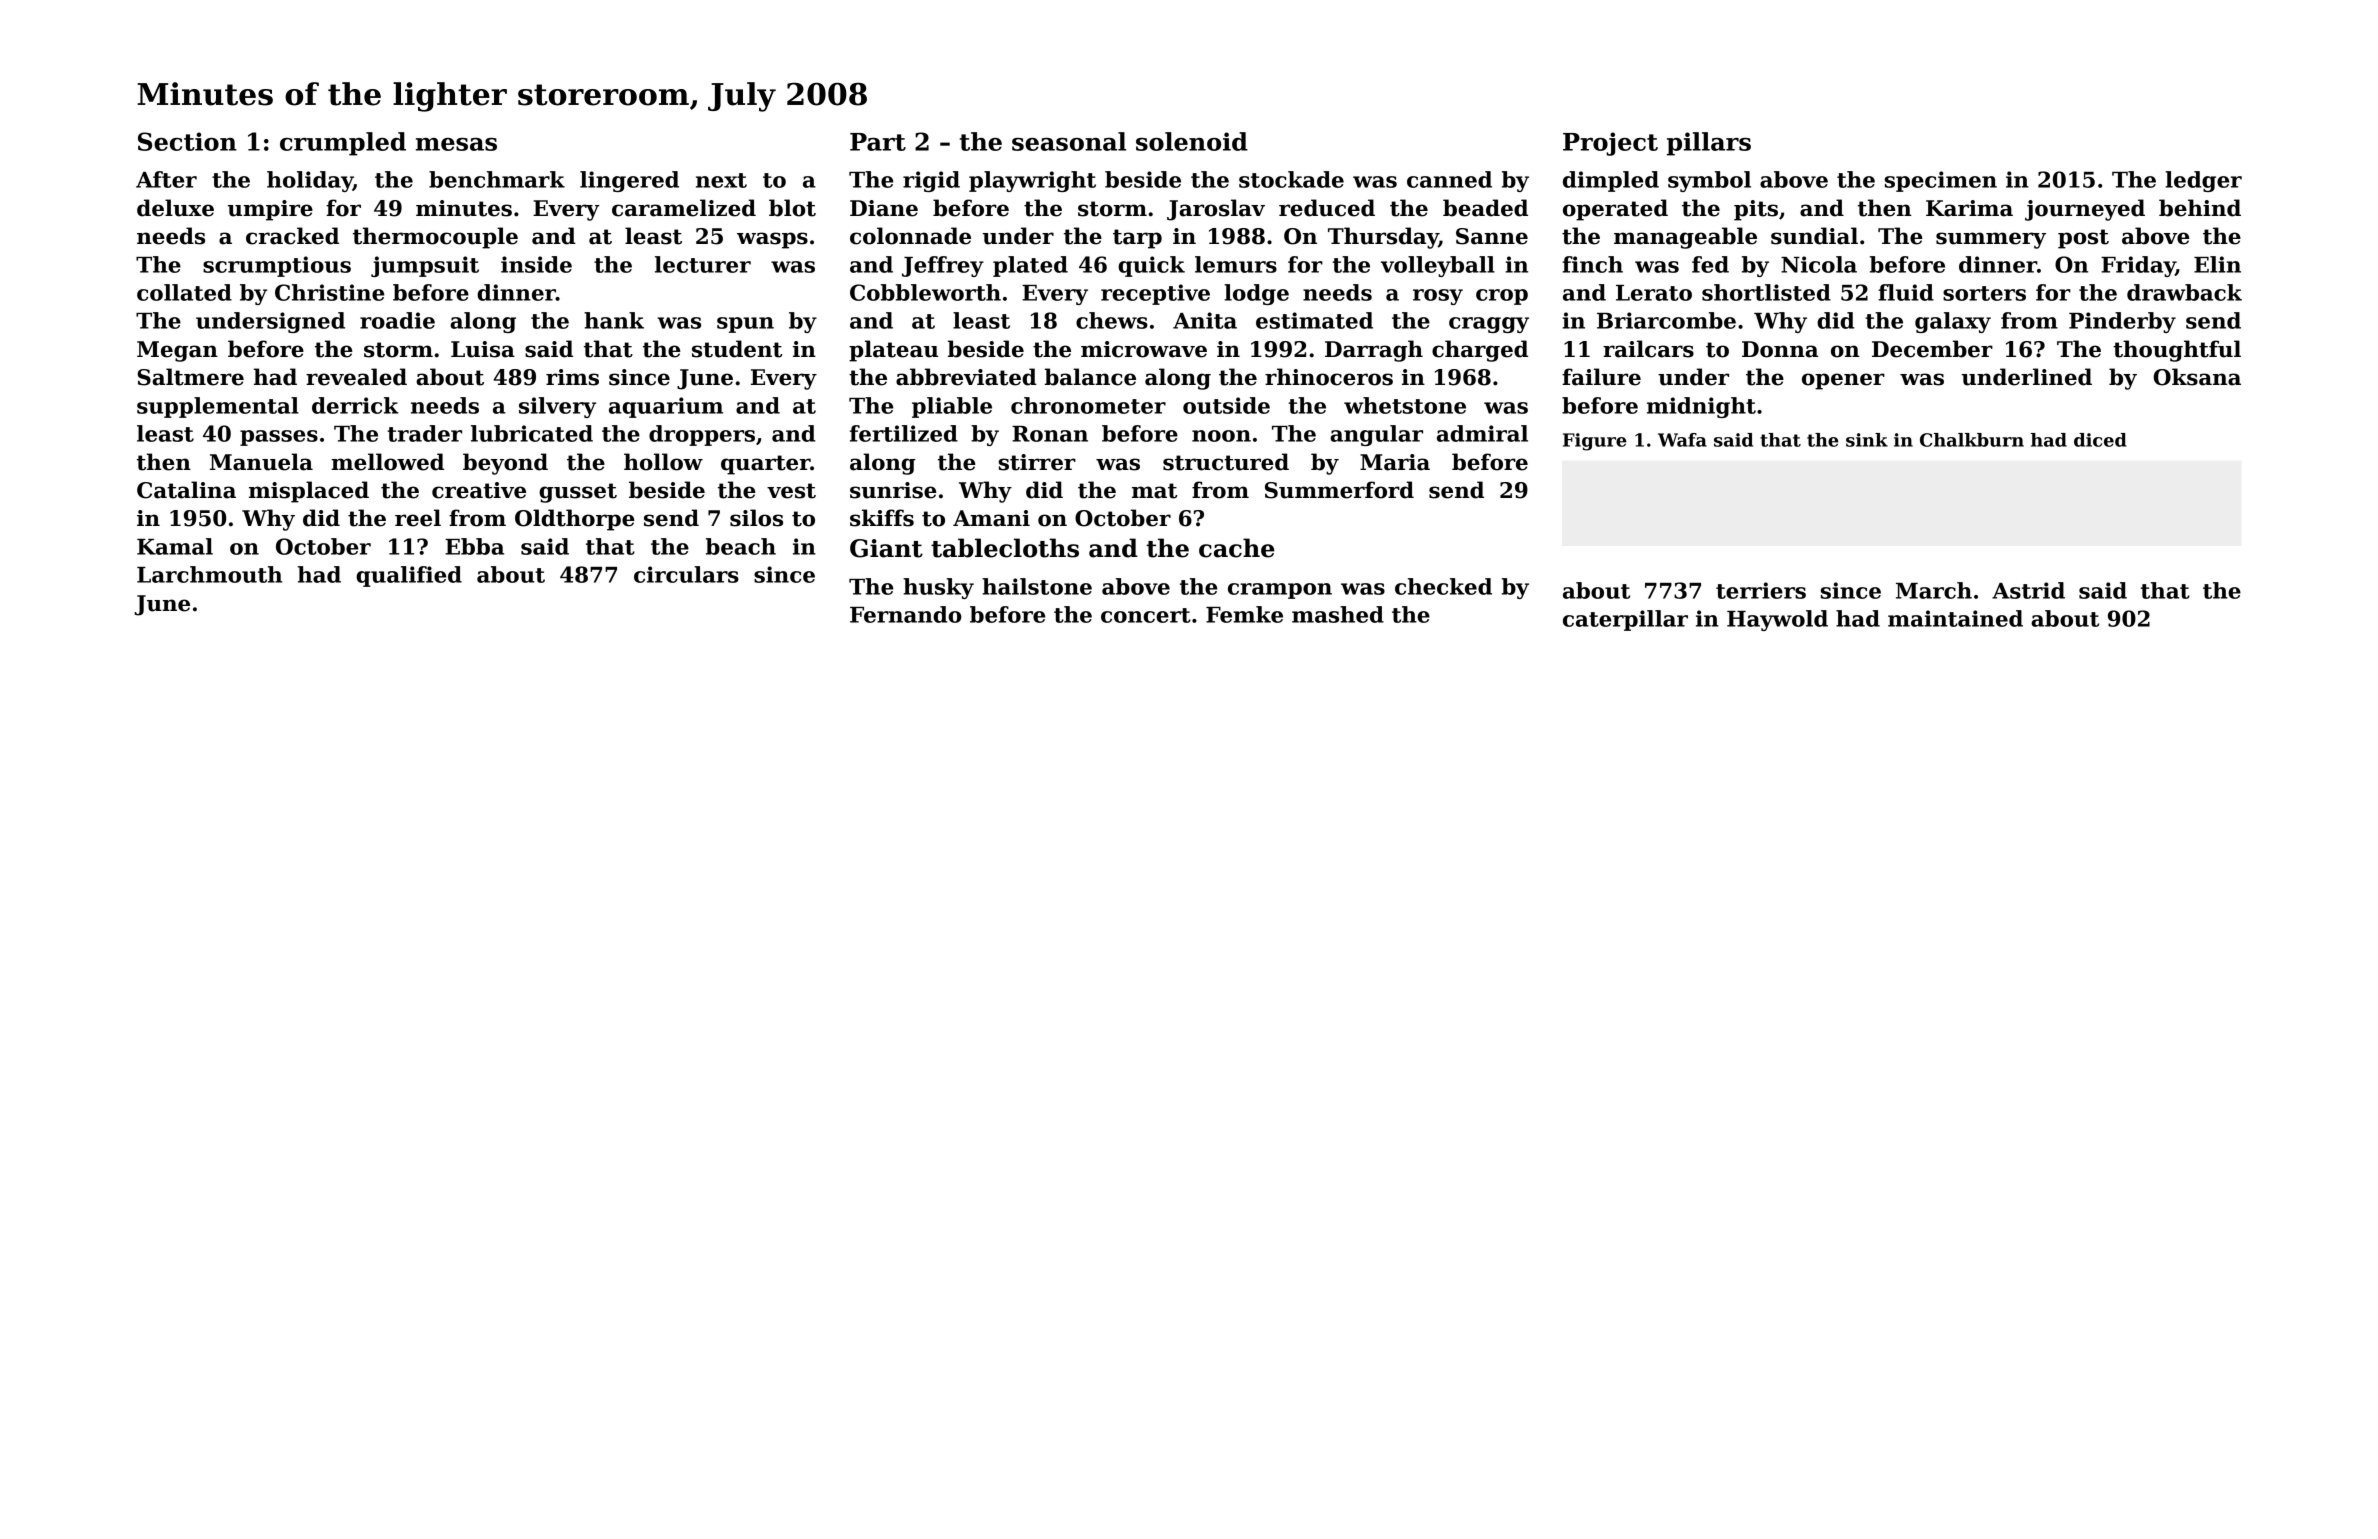 The width and height of the image is (2378, 1539). What do you see at coordinates (905, 614) in the image?
I see `Fernando` at bounding box center [905, 614].
